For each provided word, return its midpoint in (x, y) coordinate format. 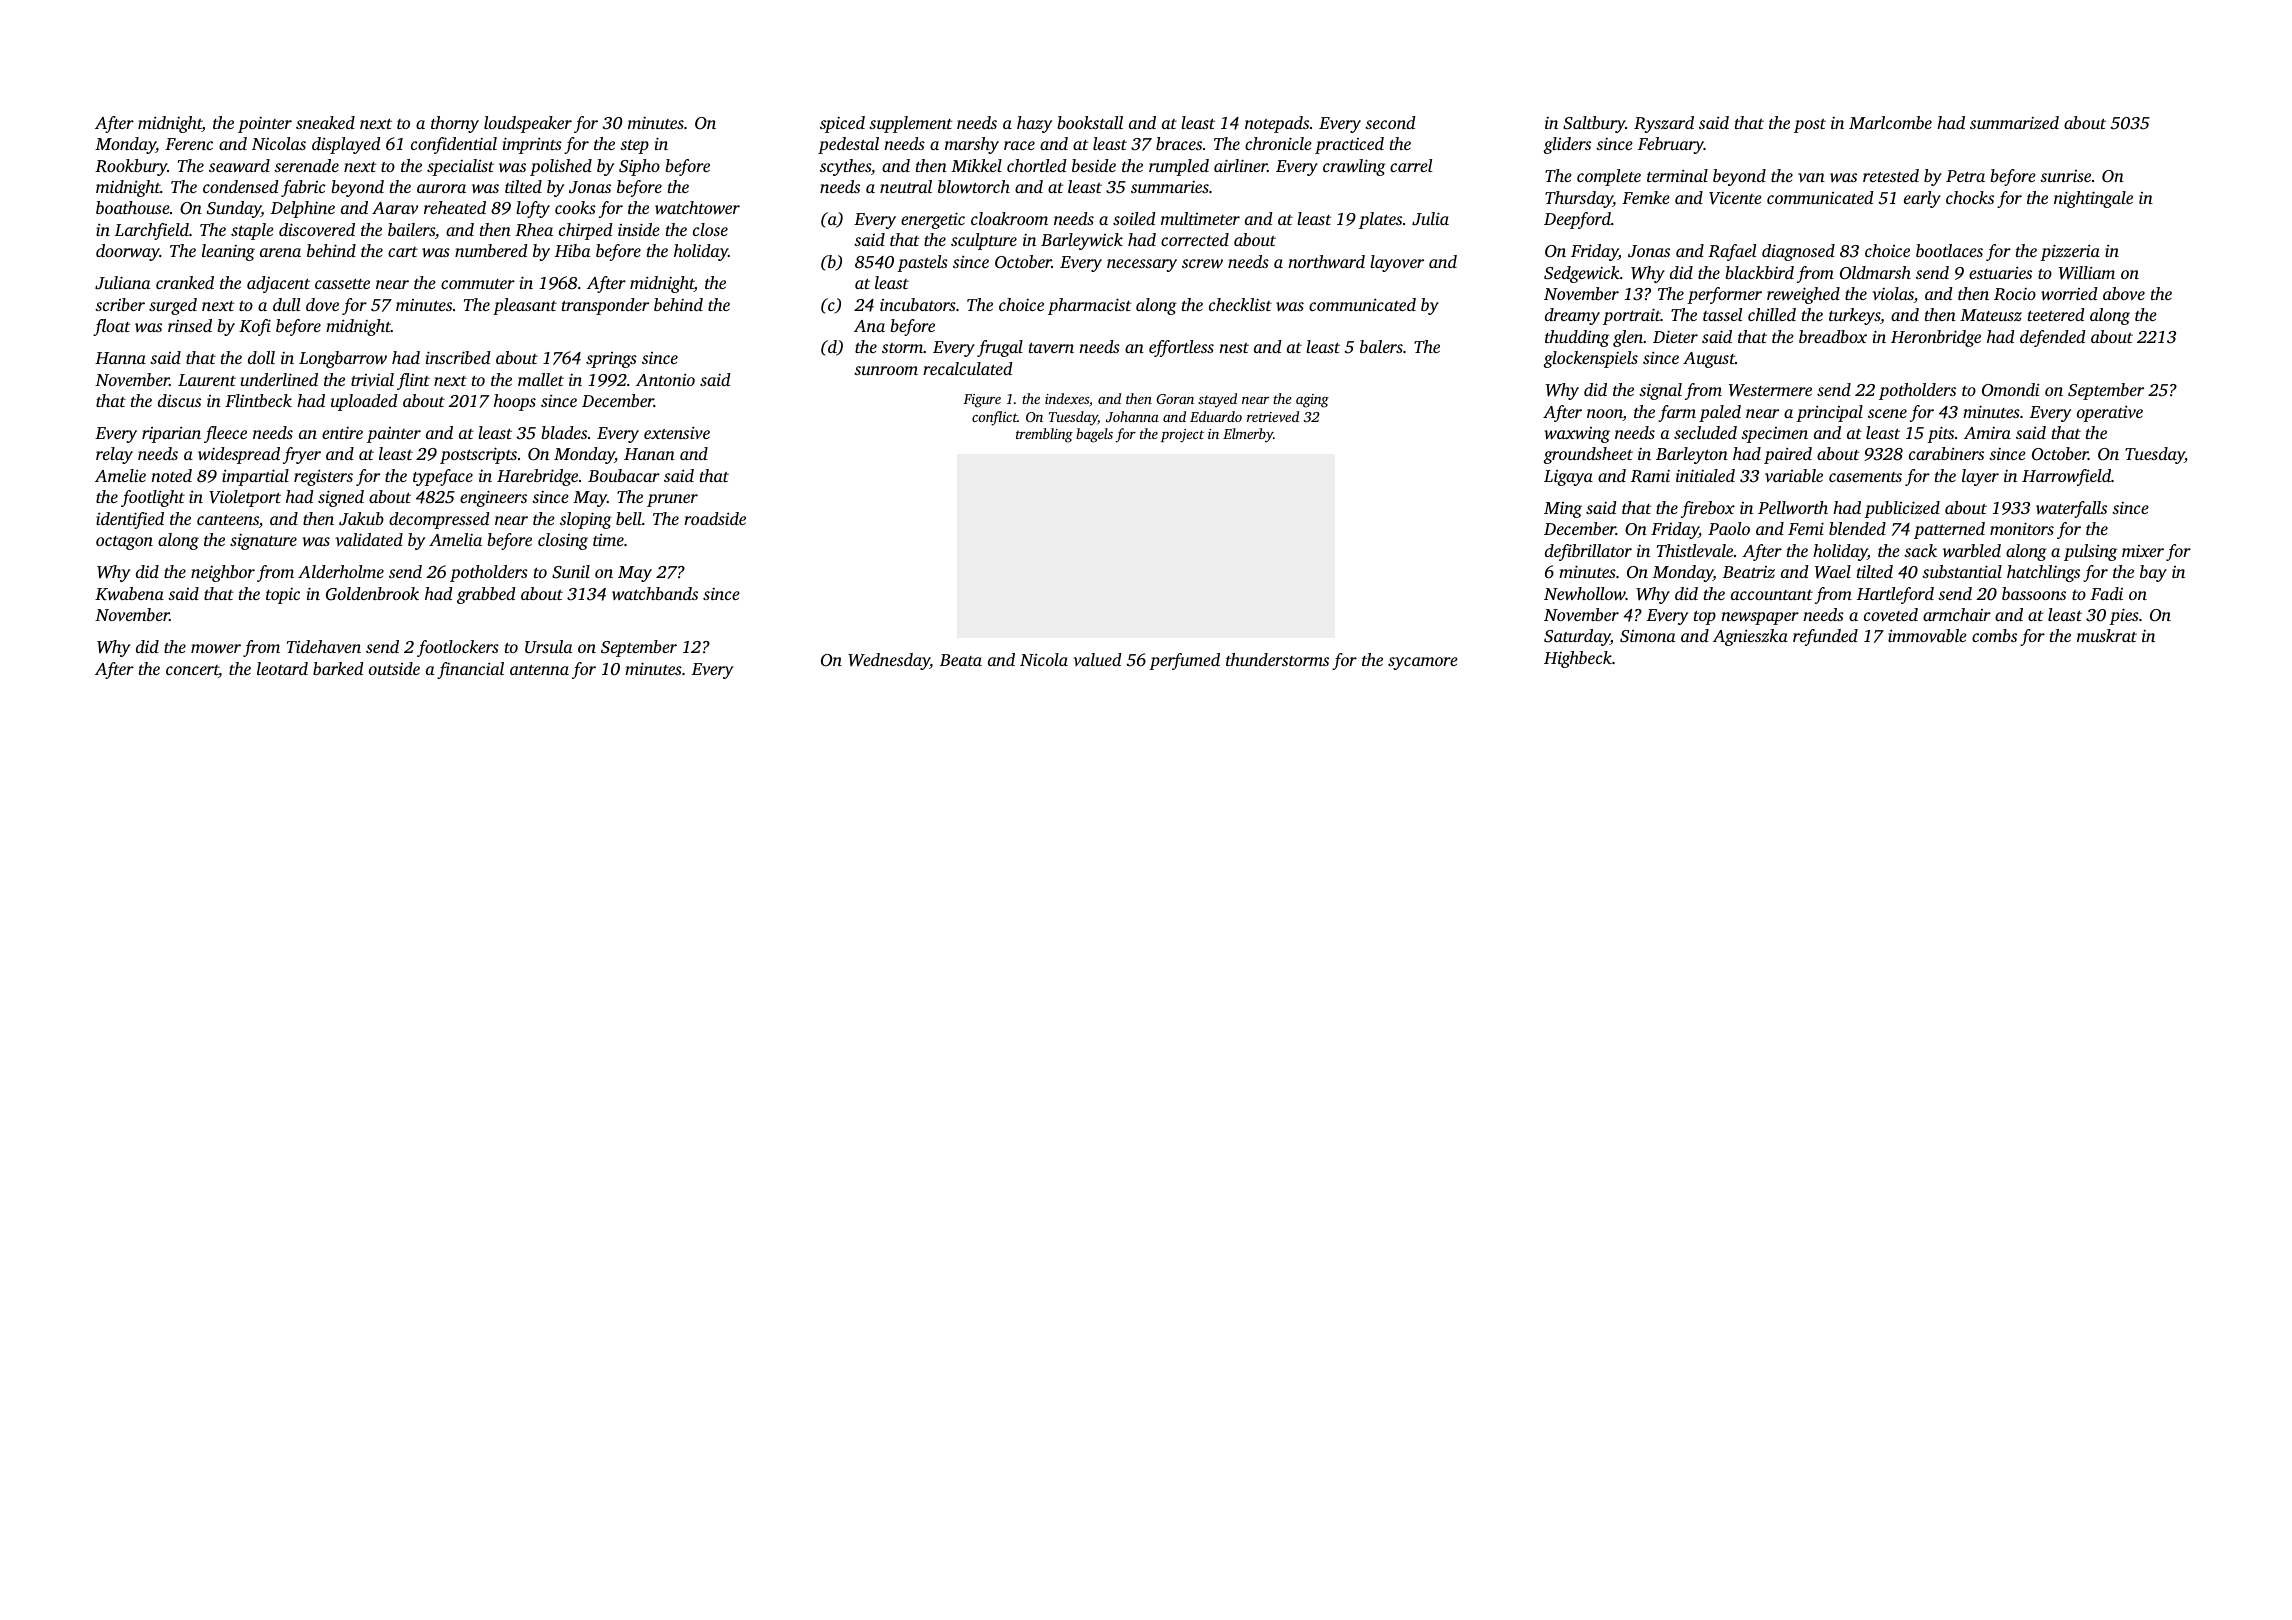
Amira (1987, 433)
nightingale (2093, 199)
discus (179, 400)
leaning (228, 252)
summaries (1170, 187)
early (1922, 199)
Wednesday (889, 661)
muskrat (2107, 635)
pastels (922, 263)
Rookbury (131, 167)
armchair (1957, 614)
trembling (1044, 435)
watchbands (655, 593)
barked (338, 668)
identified (130, 520)
